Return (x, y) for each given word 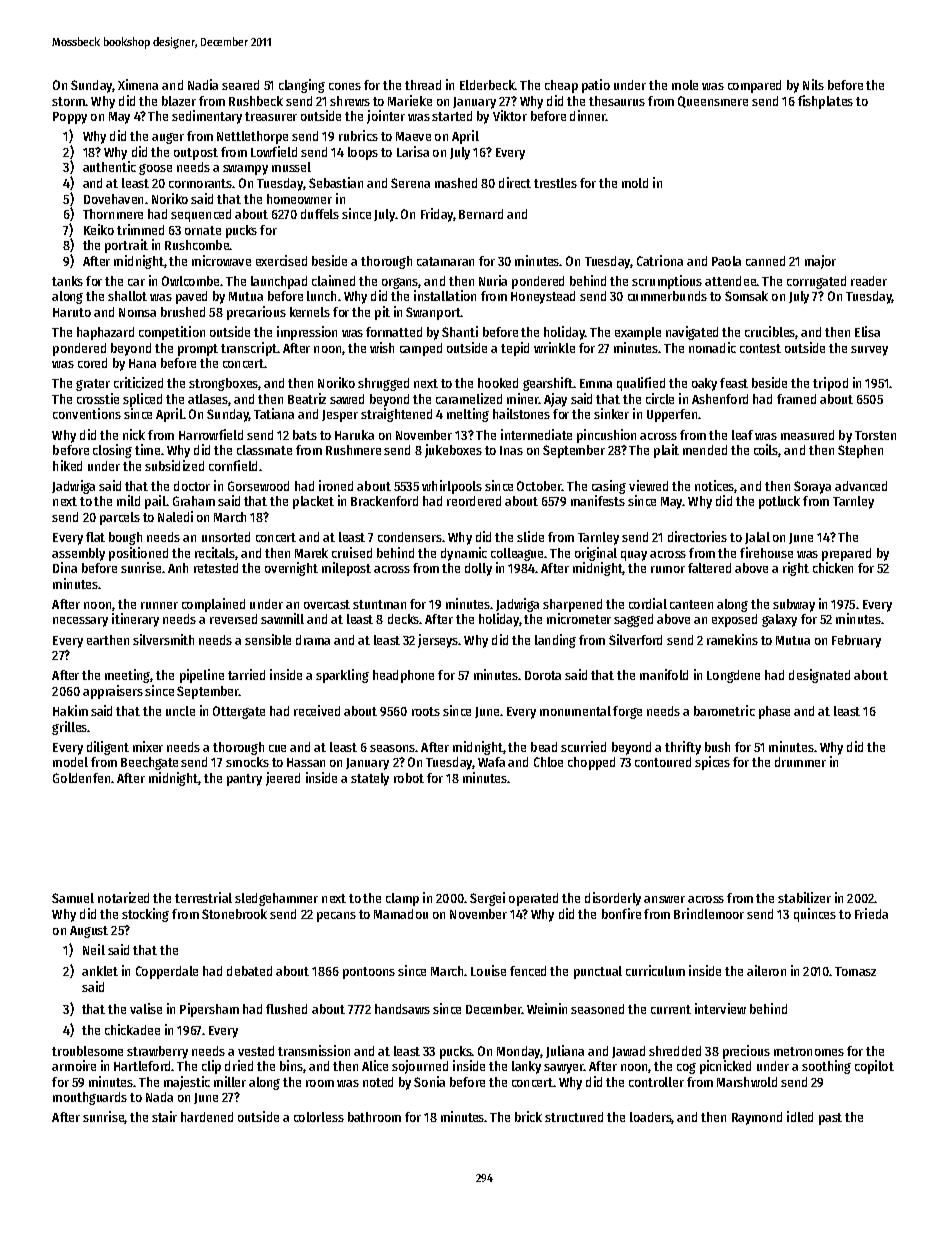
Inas (511, 450)
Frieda (871, 913)
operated (533, 899)
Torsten (875, 435)
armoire (74, 1065)
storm (68, 101)
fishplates (825, 102)
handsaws (402, 1009)
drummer (800, 762)
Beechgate (149, 763)
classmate (264, 450)
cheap (561, 86)
